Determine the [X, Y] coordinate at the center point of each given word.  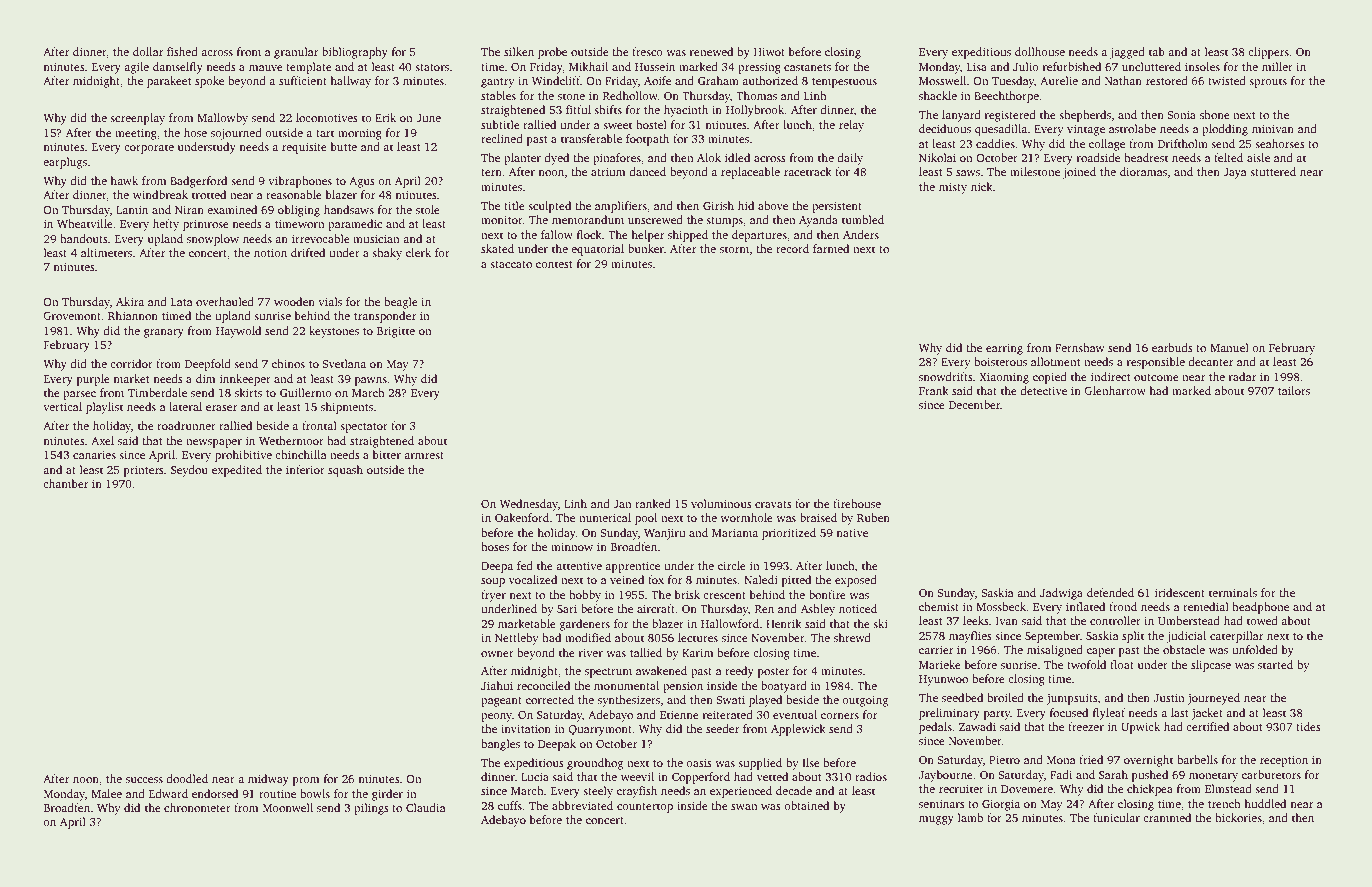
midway [268, 780]
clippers [1268, 53]
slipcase [1211, 666]
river [591, 652]
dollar [148, 51]
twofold [1086, 664]
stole [428, 209]
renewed [711, 51]
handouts [84, 238]
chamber [65, 483]
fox [656, 579]
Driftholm [1183, 143]
